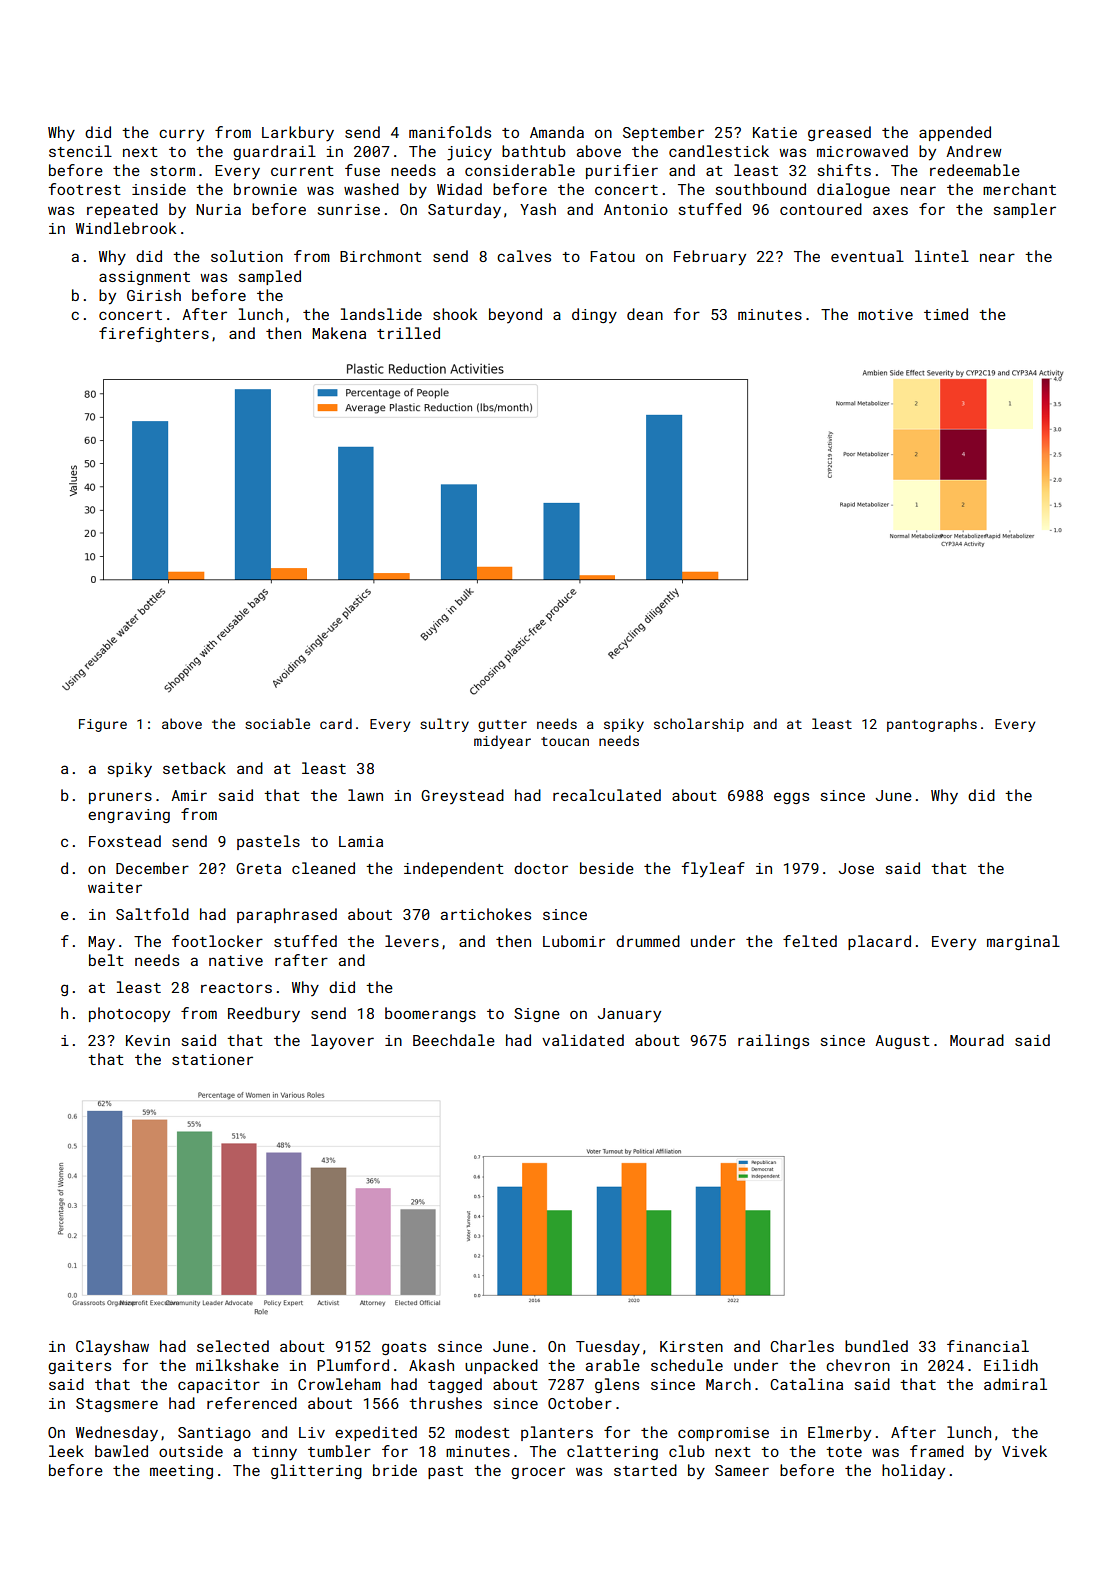  Describe the element at coordinates (557, 132) in the document. I see `Amanda` at that location.
